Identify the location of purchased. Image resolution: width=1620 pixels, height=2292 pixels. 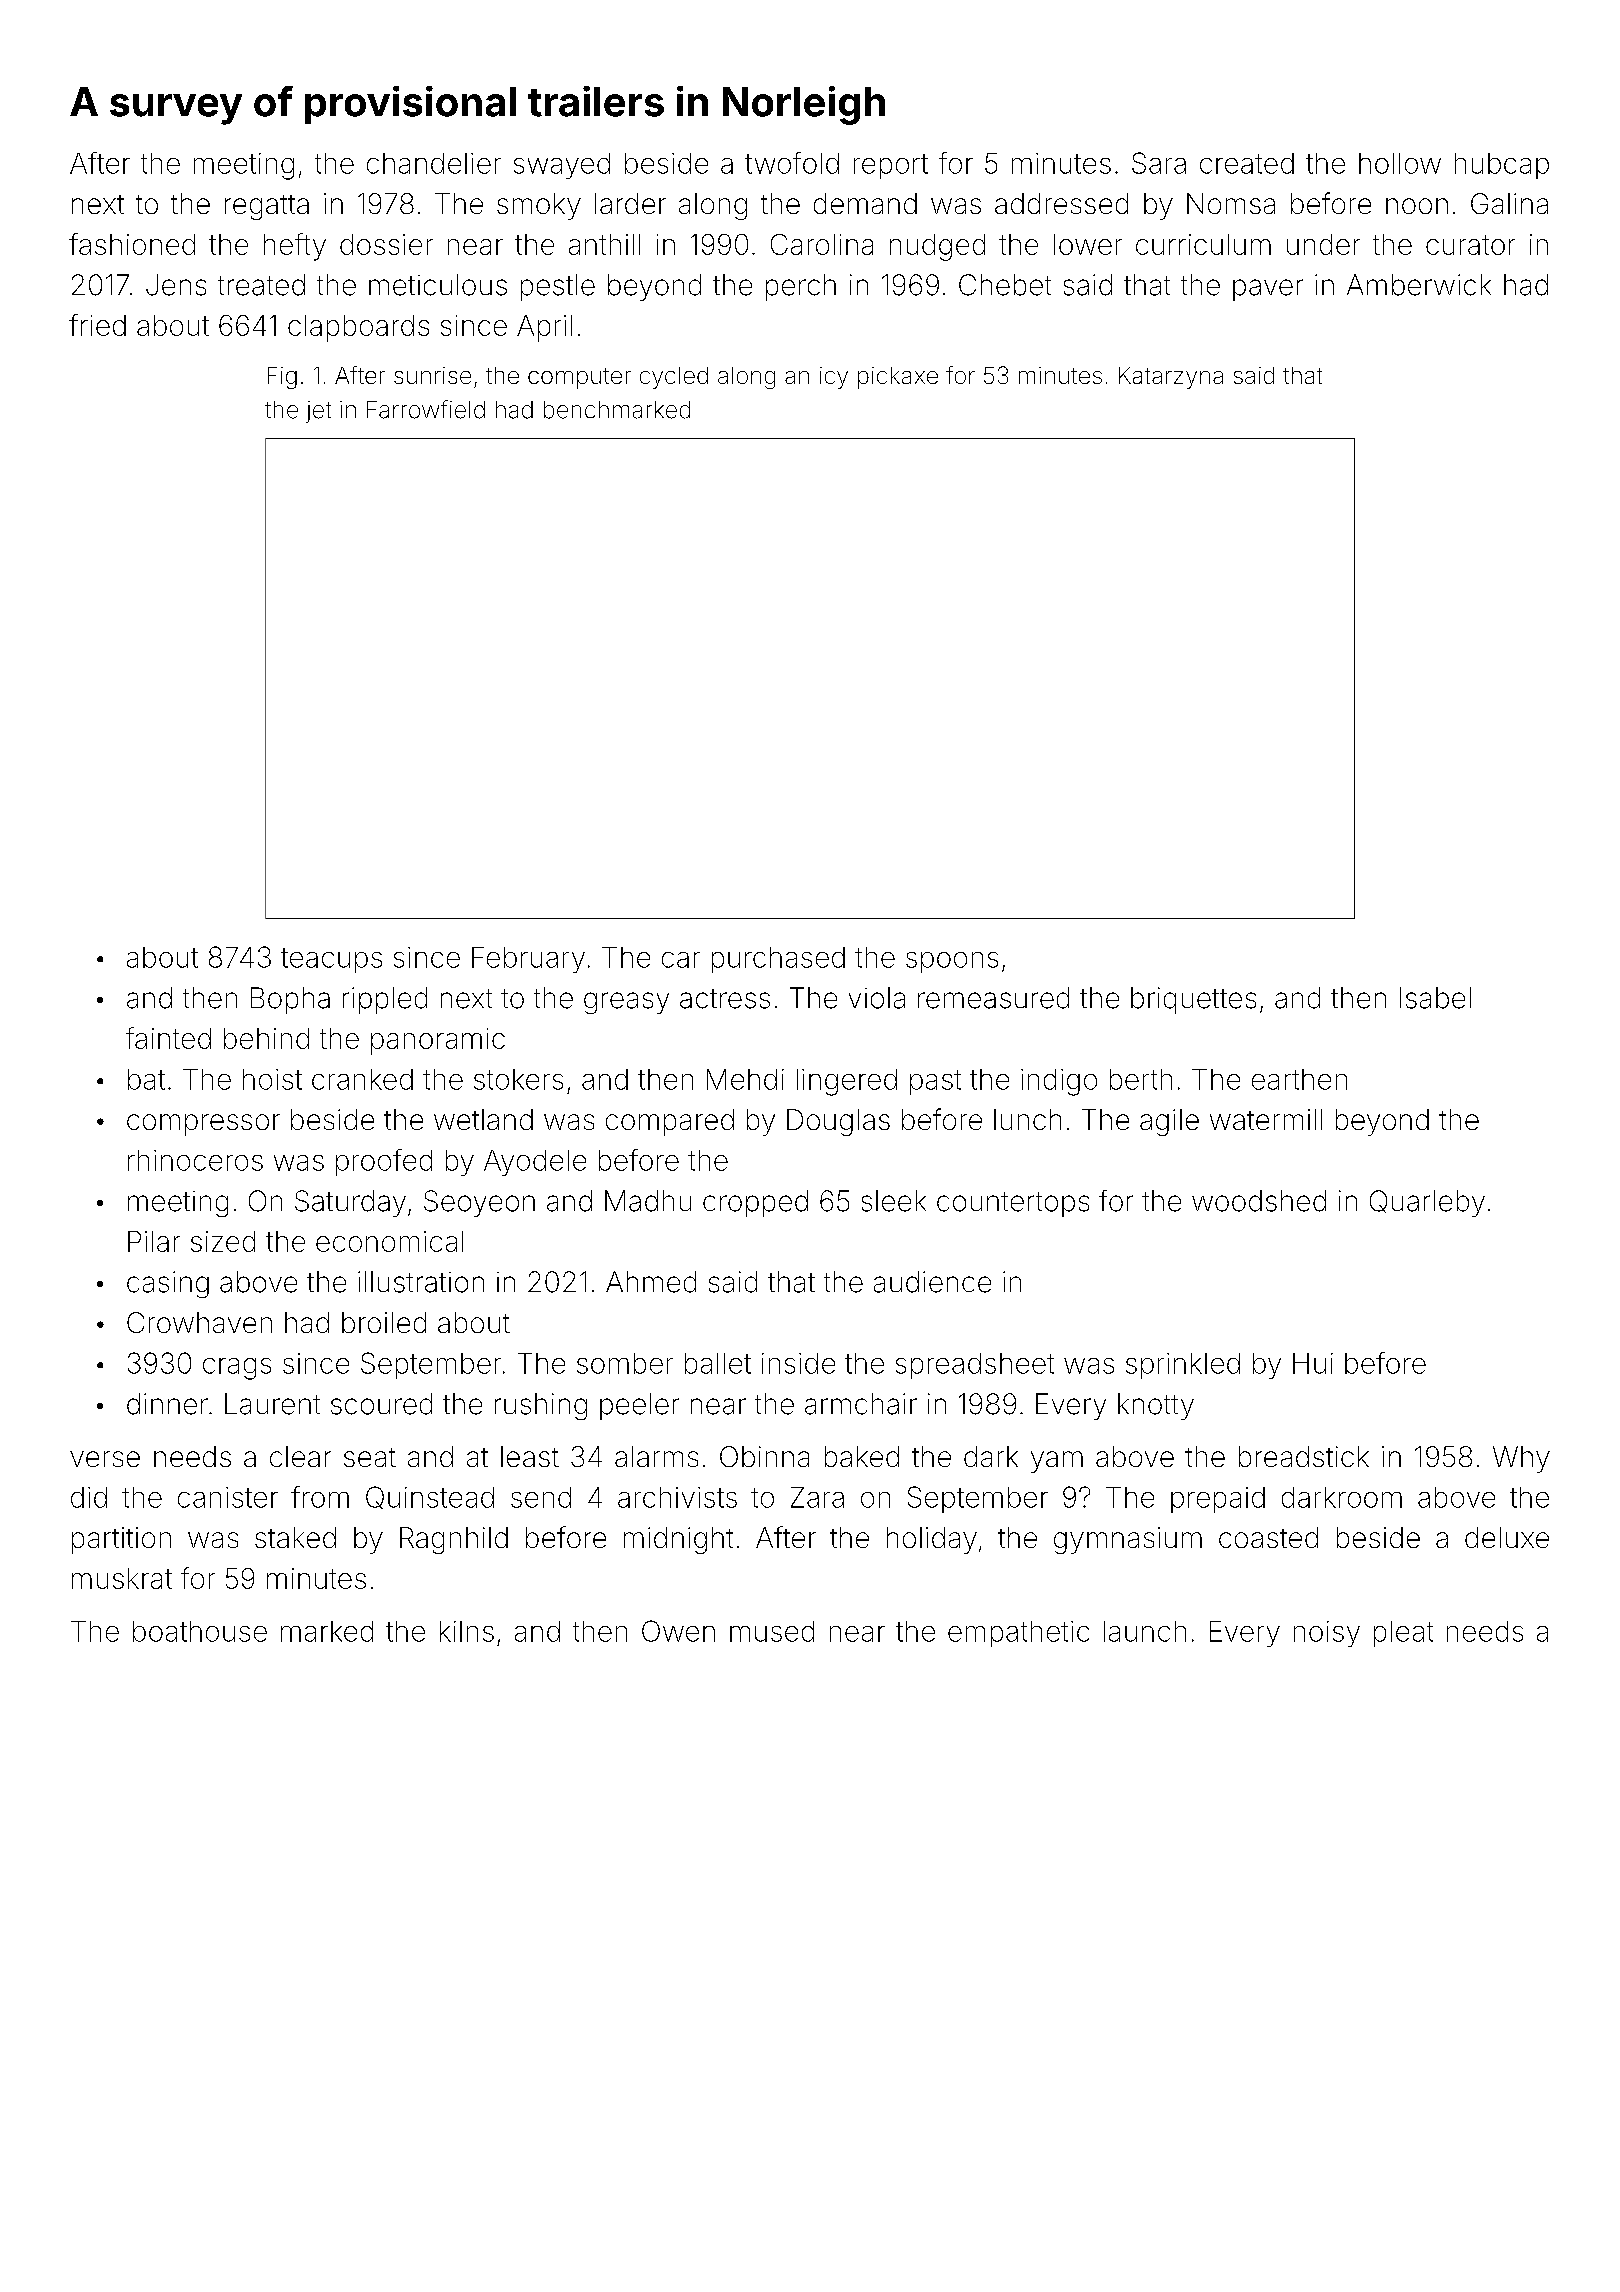
(778, 960).
